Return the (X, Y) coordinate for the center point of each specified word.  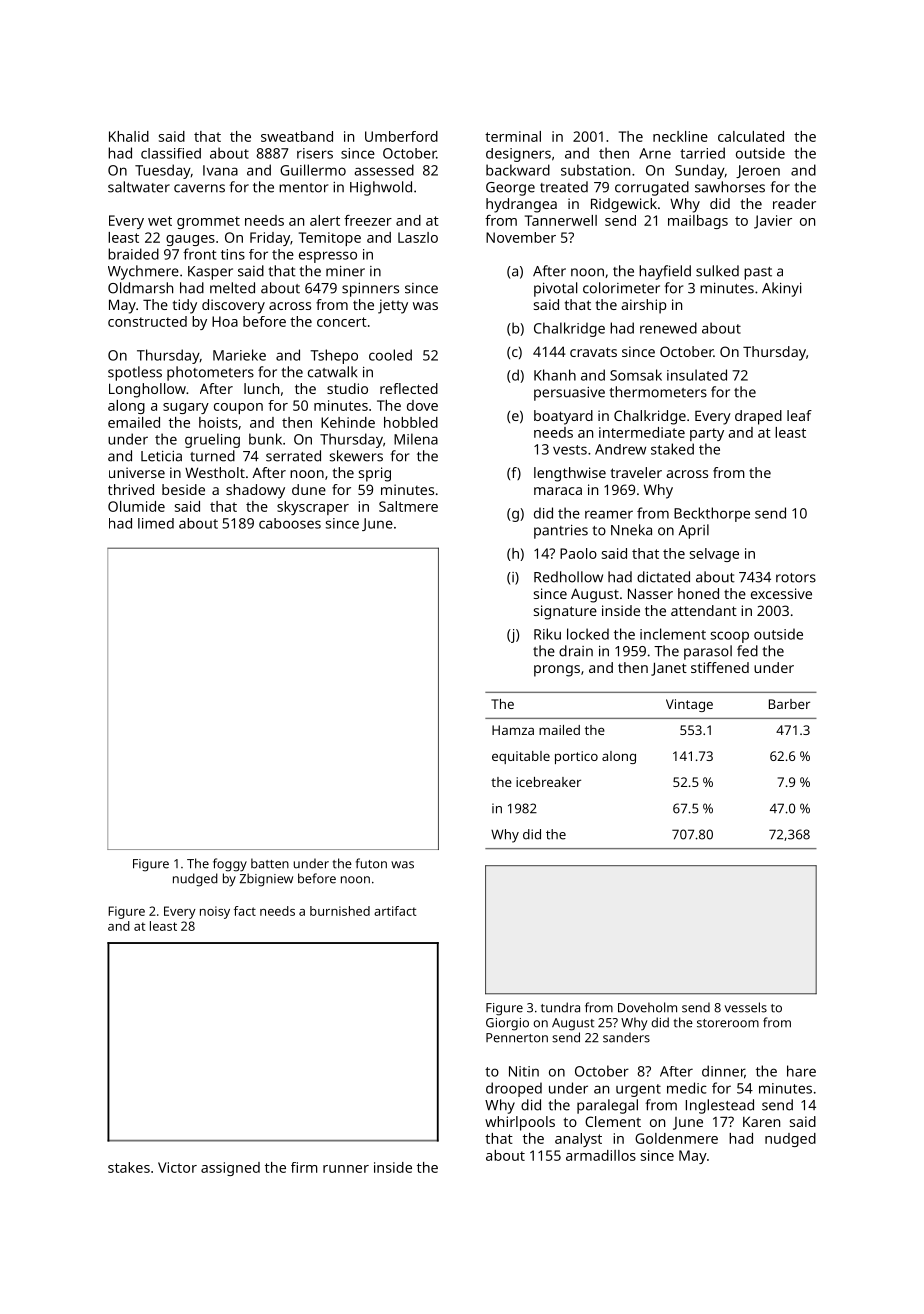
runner (346, 1169)
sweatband (297, 136)
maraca (558, 491)
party (707, 434)
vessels (746, 1007)
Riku (547, 634)
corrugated (652, 188)
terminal (513, 136)
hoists (218, 422)
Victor (177, 1167)
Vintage (689, 705)
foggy (230, 865)
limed (156, 523)
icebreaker (548, 782)
